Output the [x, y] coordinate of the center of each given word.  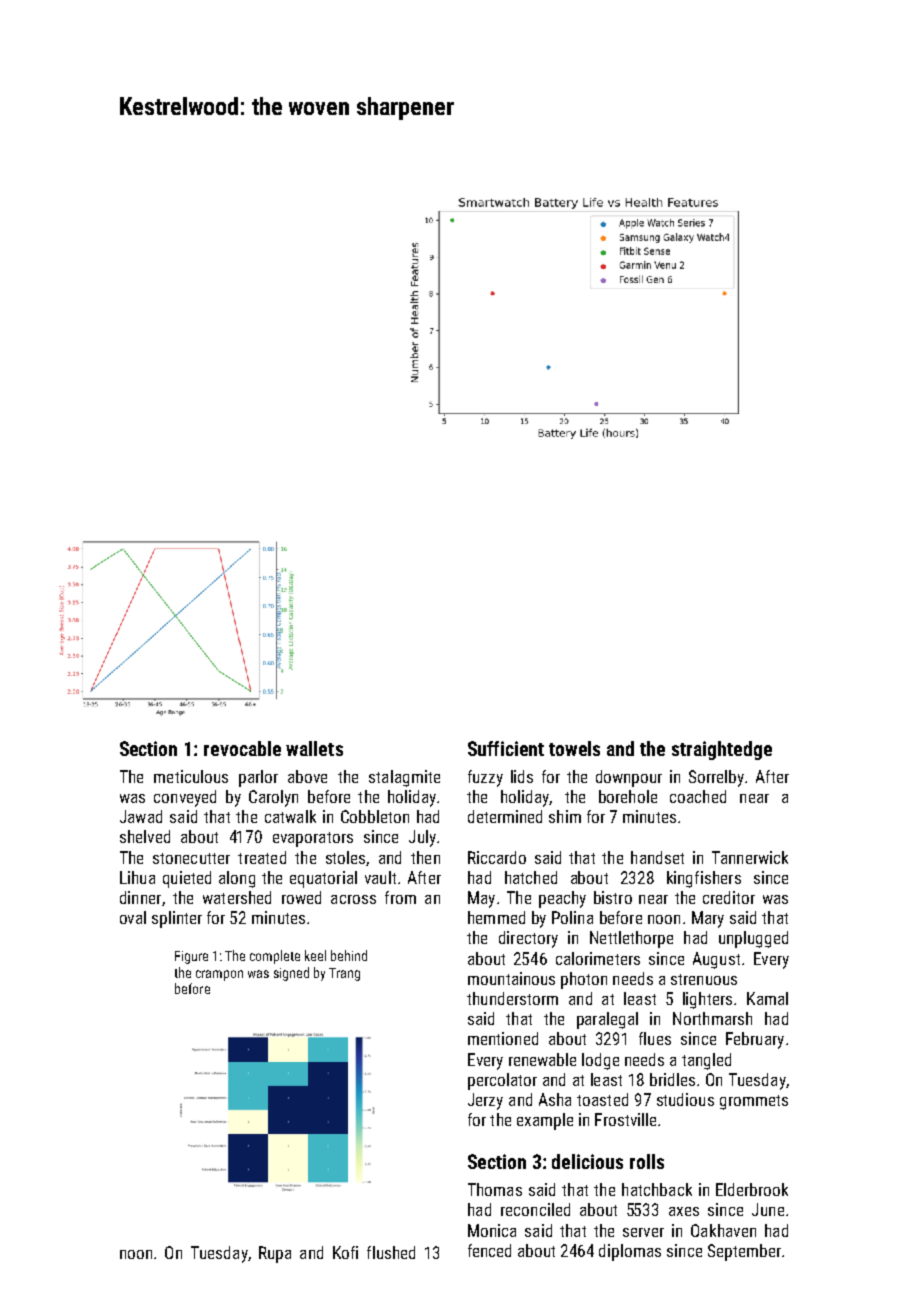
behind [349, 955]
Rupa [275, 1254]
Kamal [767, 998]
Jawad [141, 816]
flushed [391, 1252]
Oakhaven [723, 1230]
